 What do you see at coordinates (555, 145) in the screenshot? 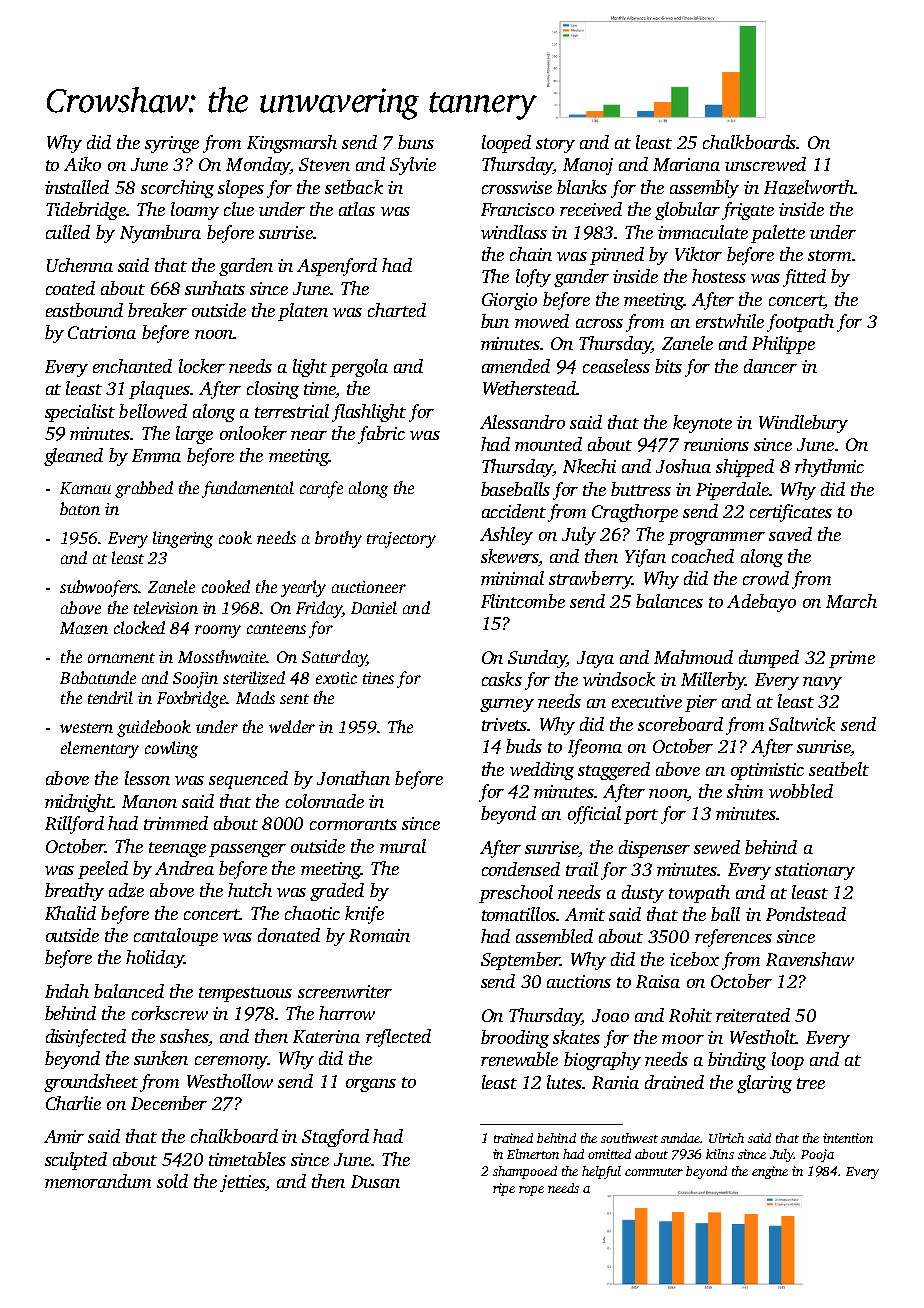
I see `story` at bounding box center [555, 145].
